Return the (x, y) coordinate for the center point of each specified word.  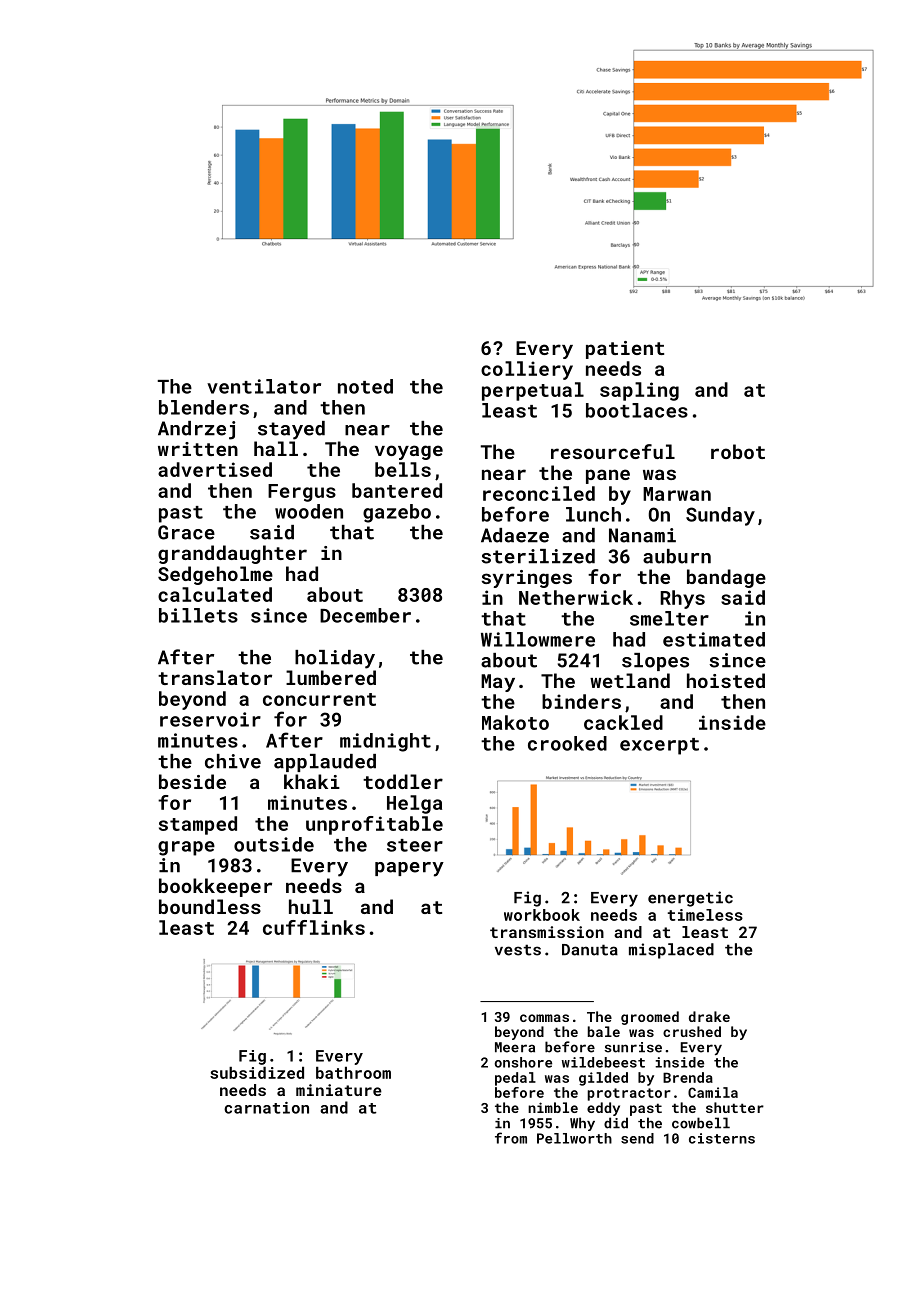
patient (625, 350)
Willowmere (538, 639)
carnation (266, 1108)
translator (215, 677)
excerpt (659, 746)
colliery (527, 370)
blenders (204, 407)
